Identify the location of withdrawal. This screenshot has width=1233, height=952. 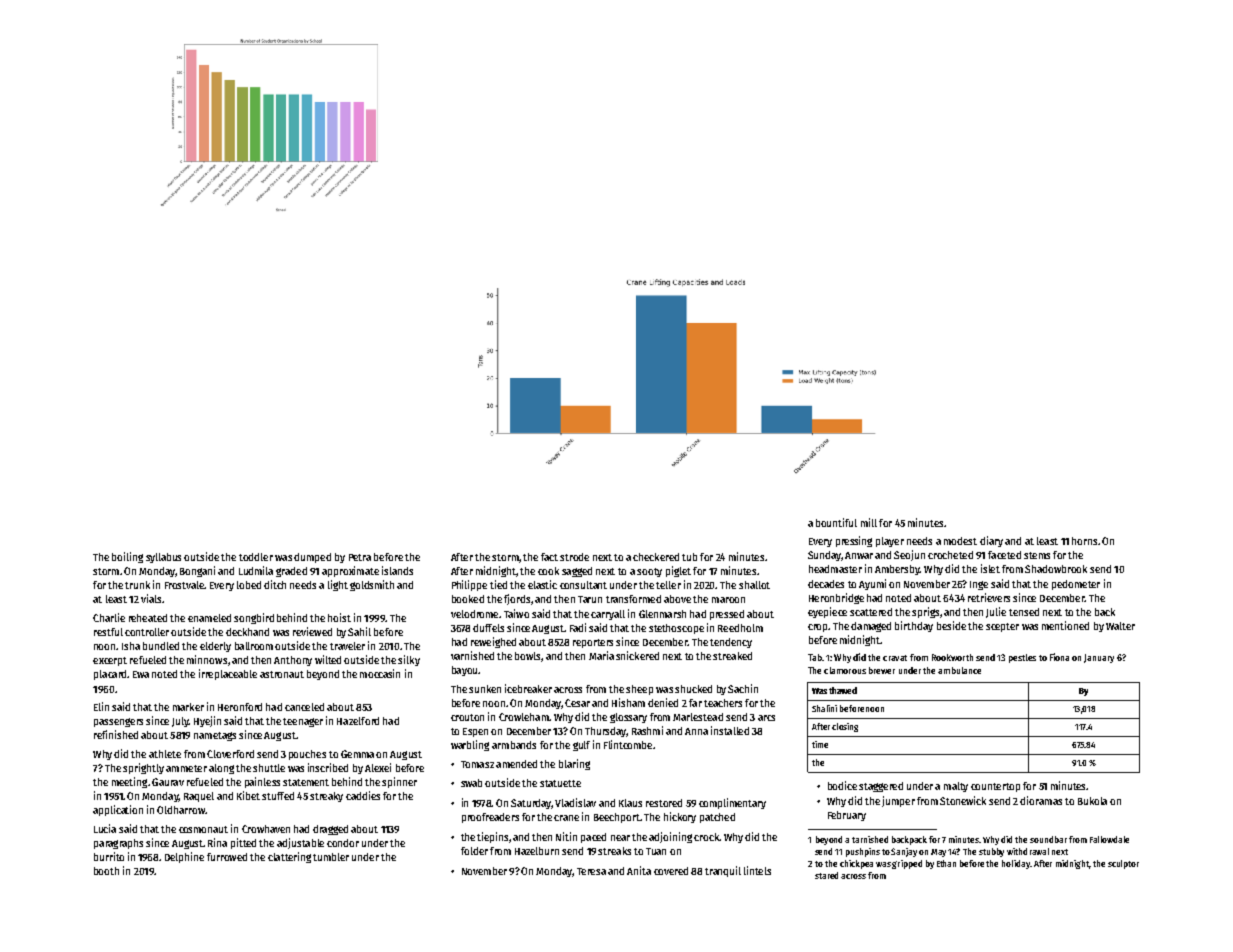
(1028, 851).
